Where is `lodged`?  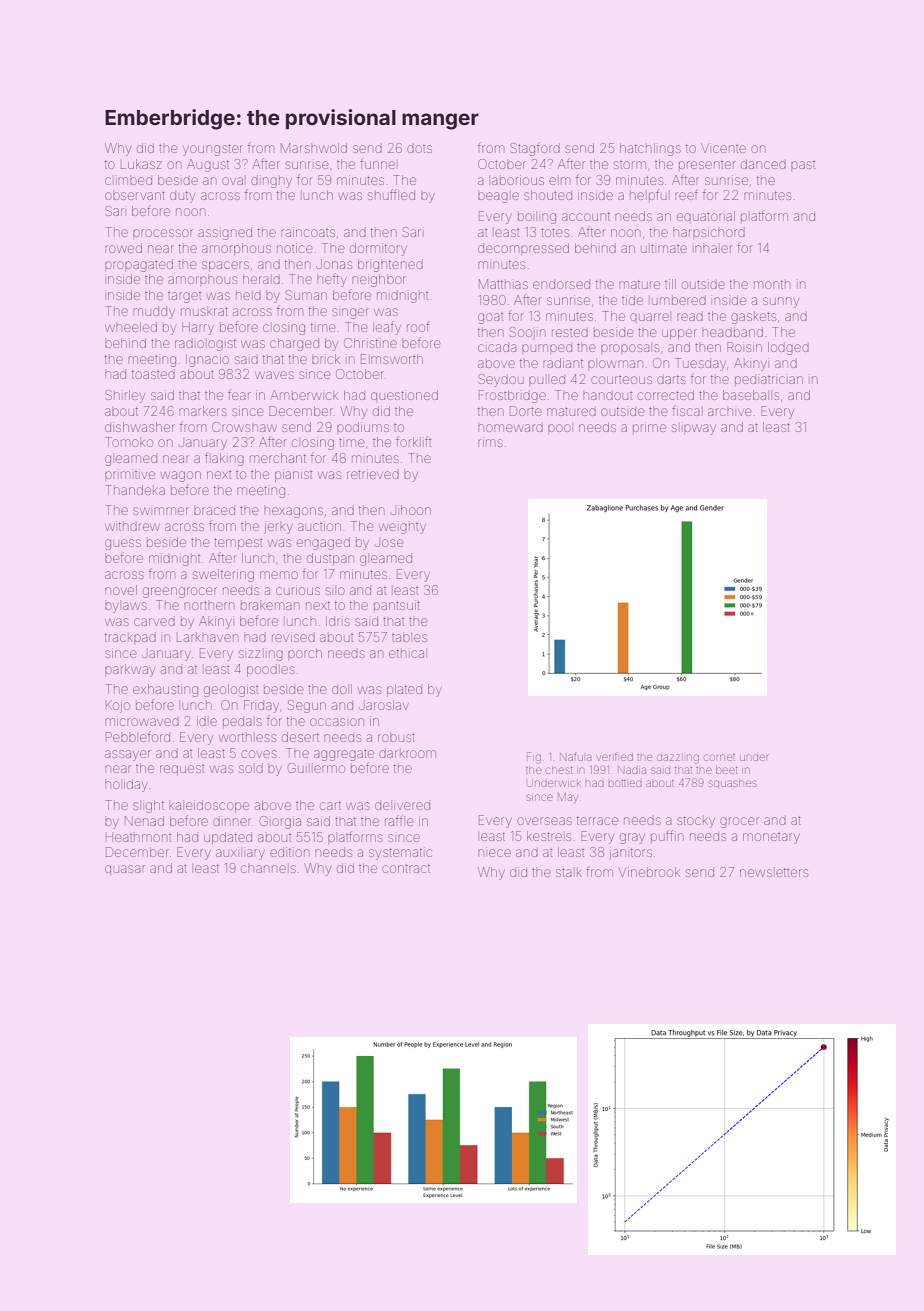
lodged is located at coordinates (788, 348).
